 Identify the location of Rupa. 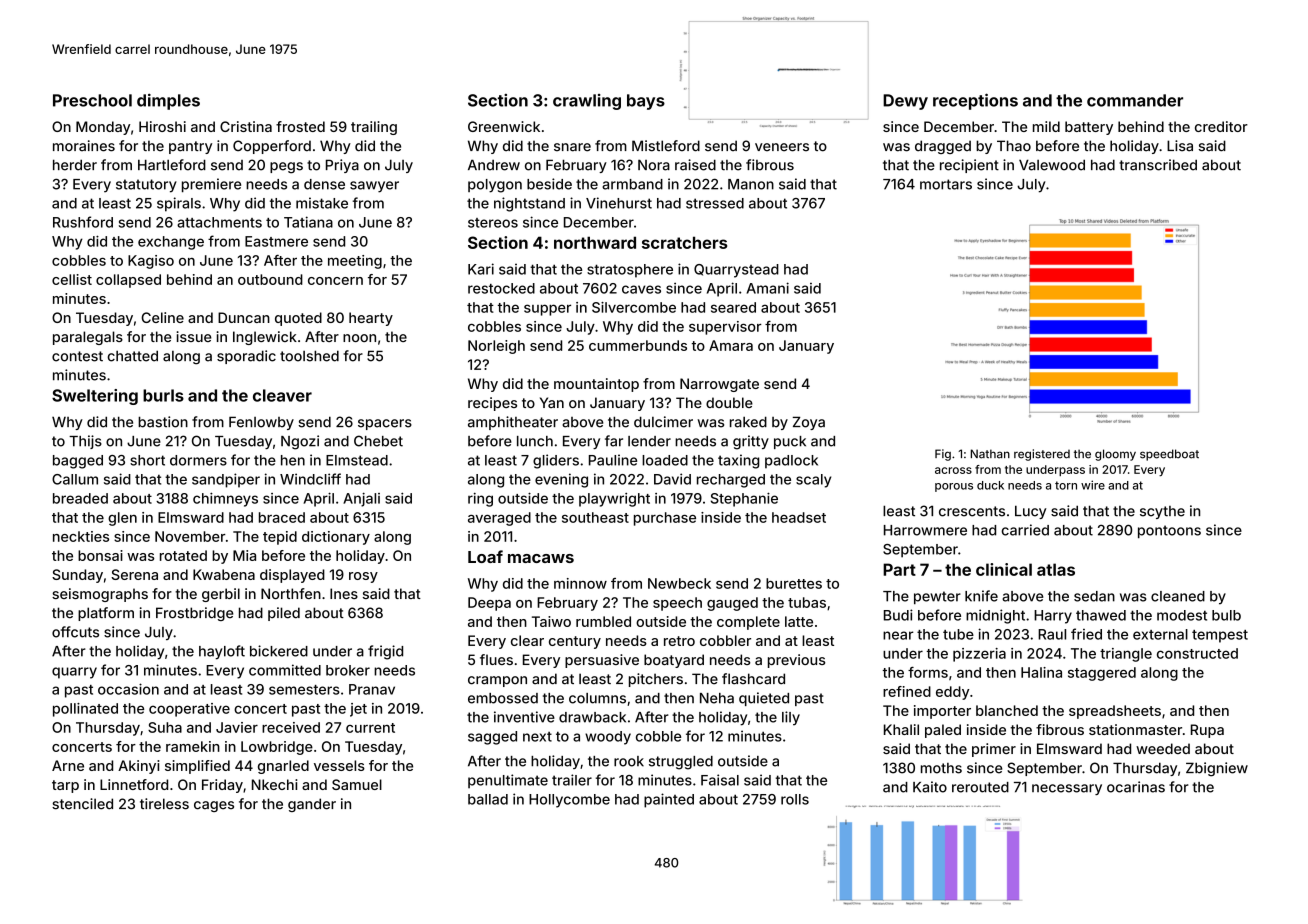
(1207, 731).
